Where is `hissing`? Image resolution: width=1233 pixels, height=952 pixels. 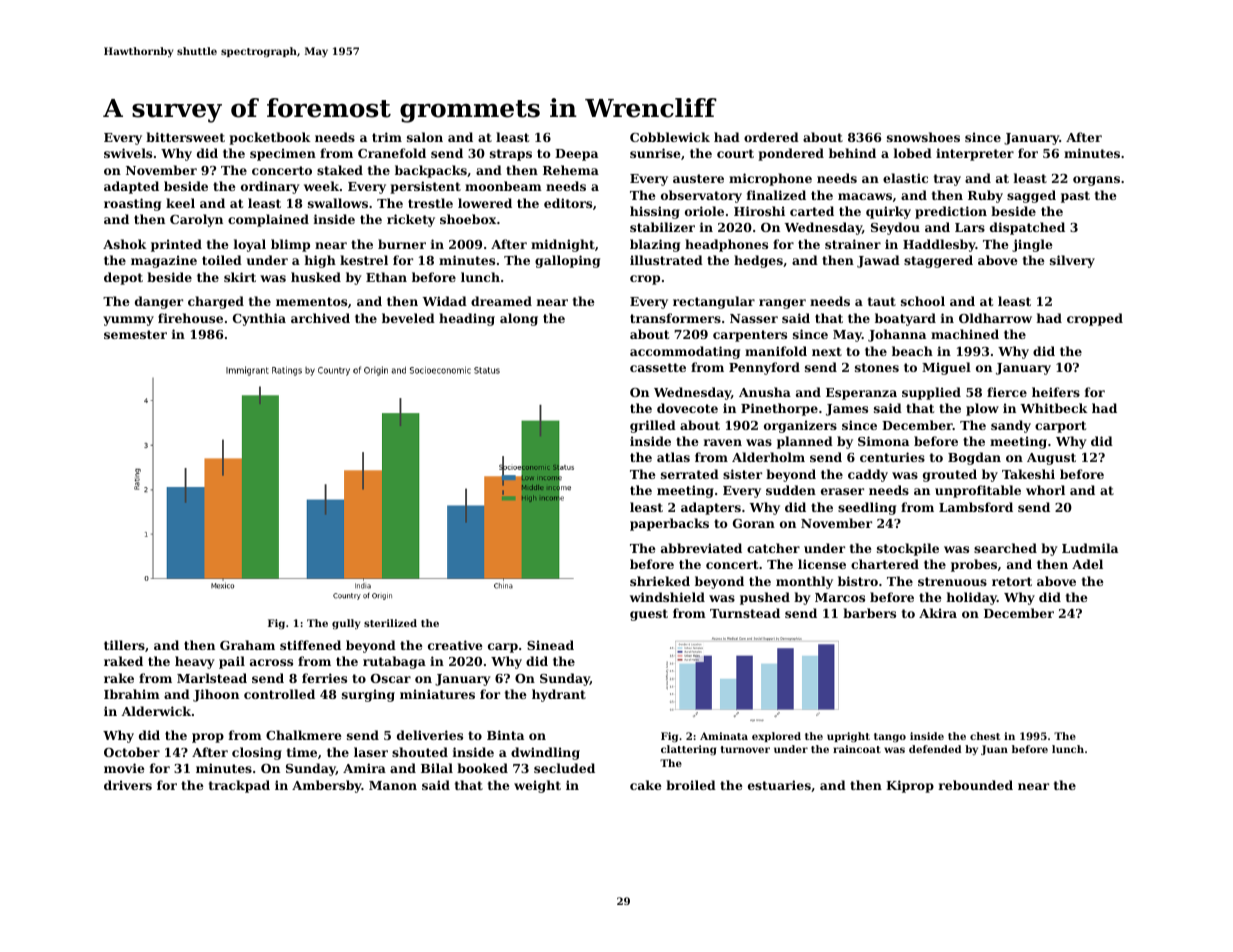 hissing is located at coordinates (655, 212).
